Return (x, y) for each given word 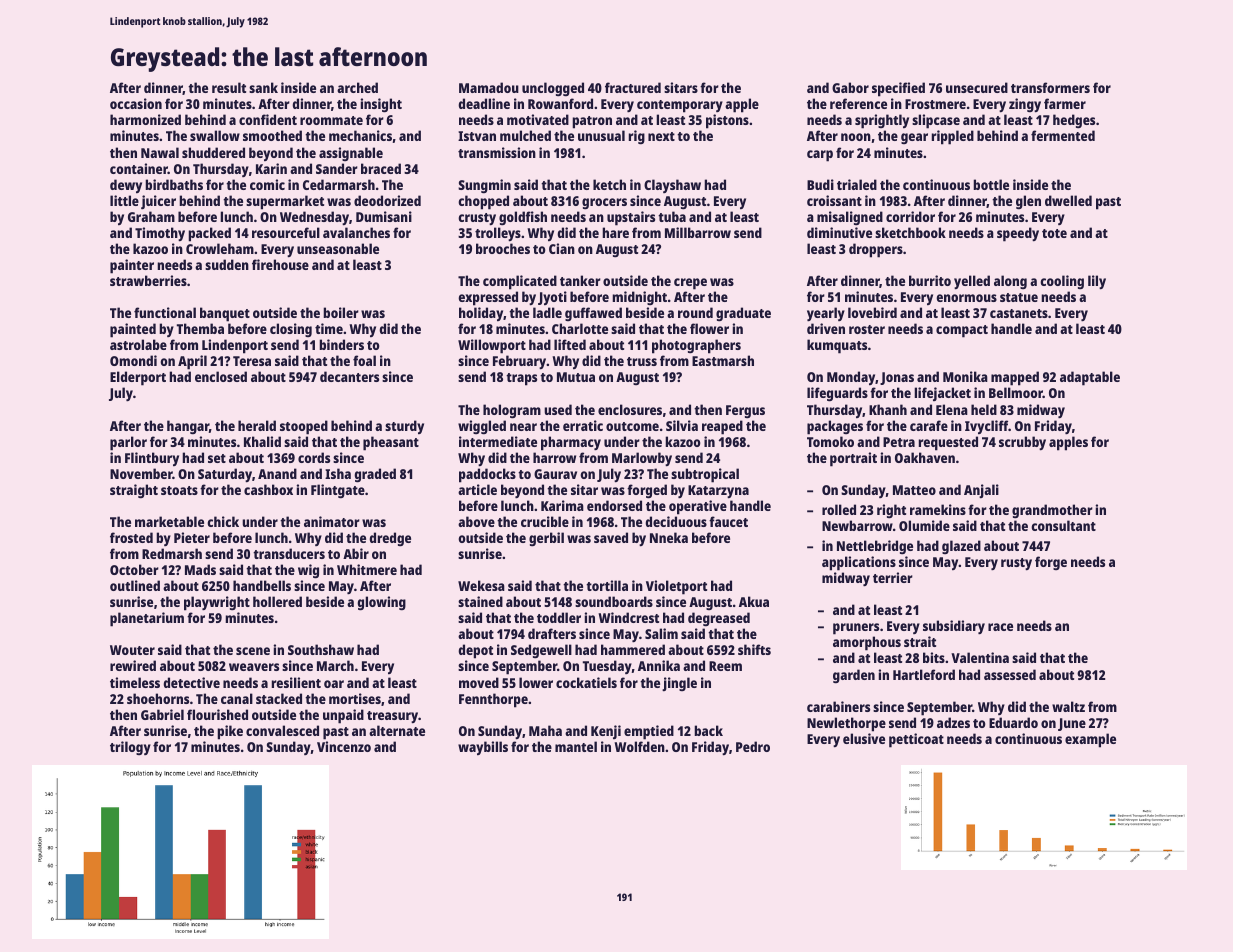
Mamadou (489, 87)
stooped (304, 427)
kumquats (837, 346)
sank (263, 87)
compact (962, 331)
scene (253, 651)
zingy (1025, 105)
